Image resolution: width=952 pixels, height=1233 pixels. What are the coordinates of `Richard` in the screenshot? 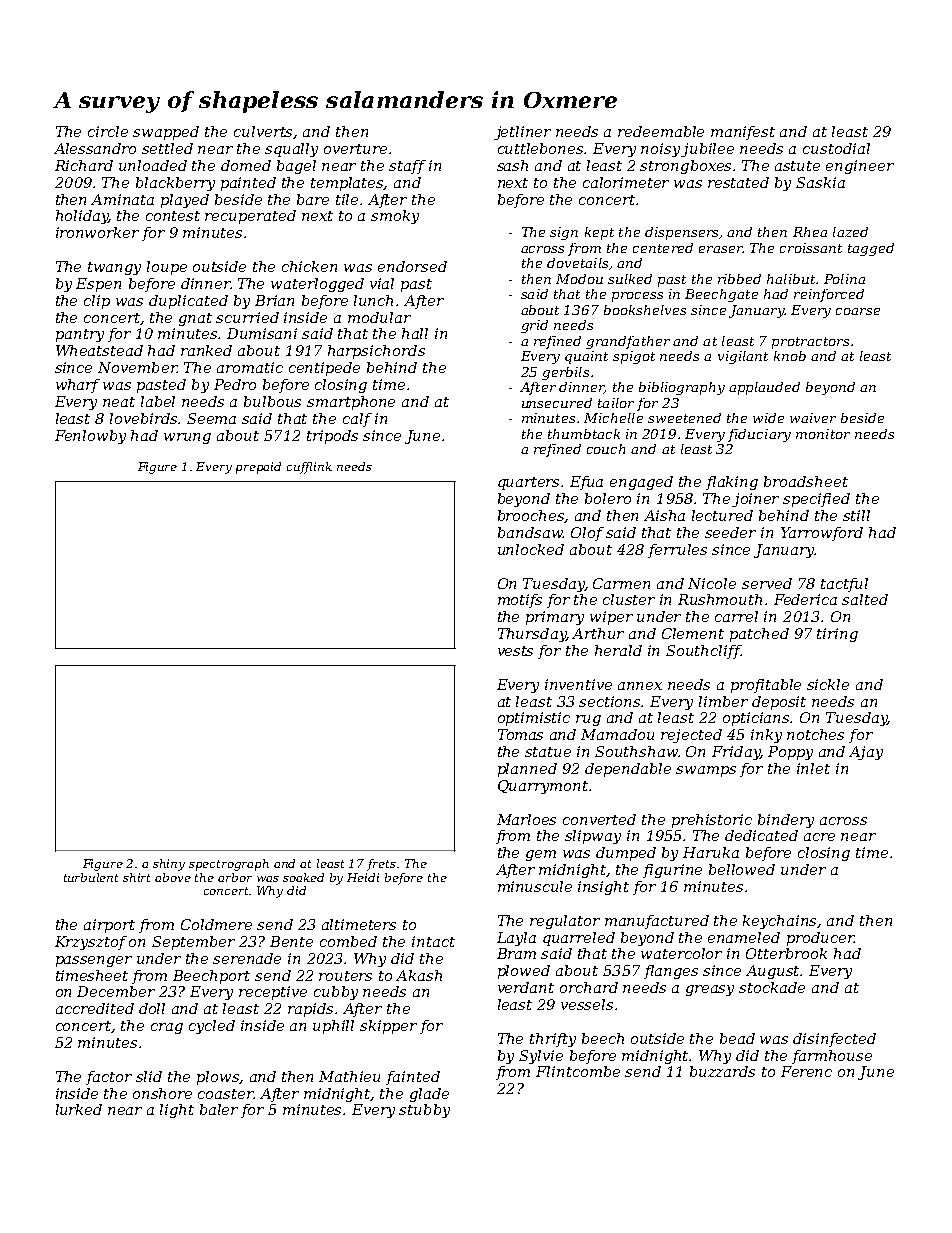 It's located at (84, 165).
